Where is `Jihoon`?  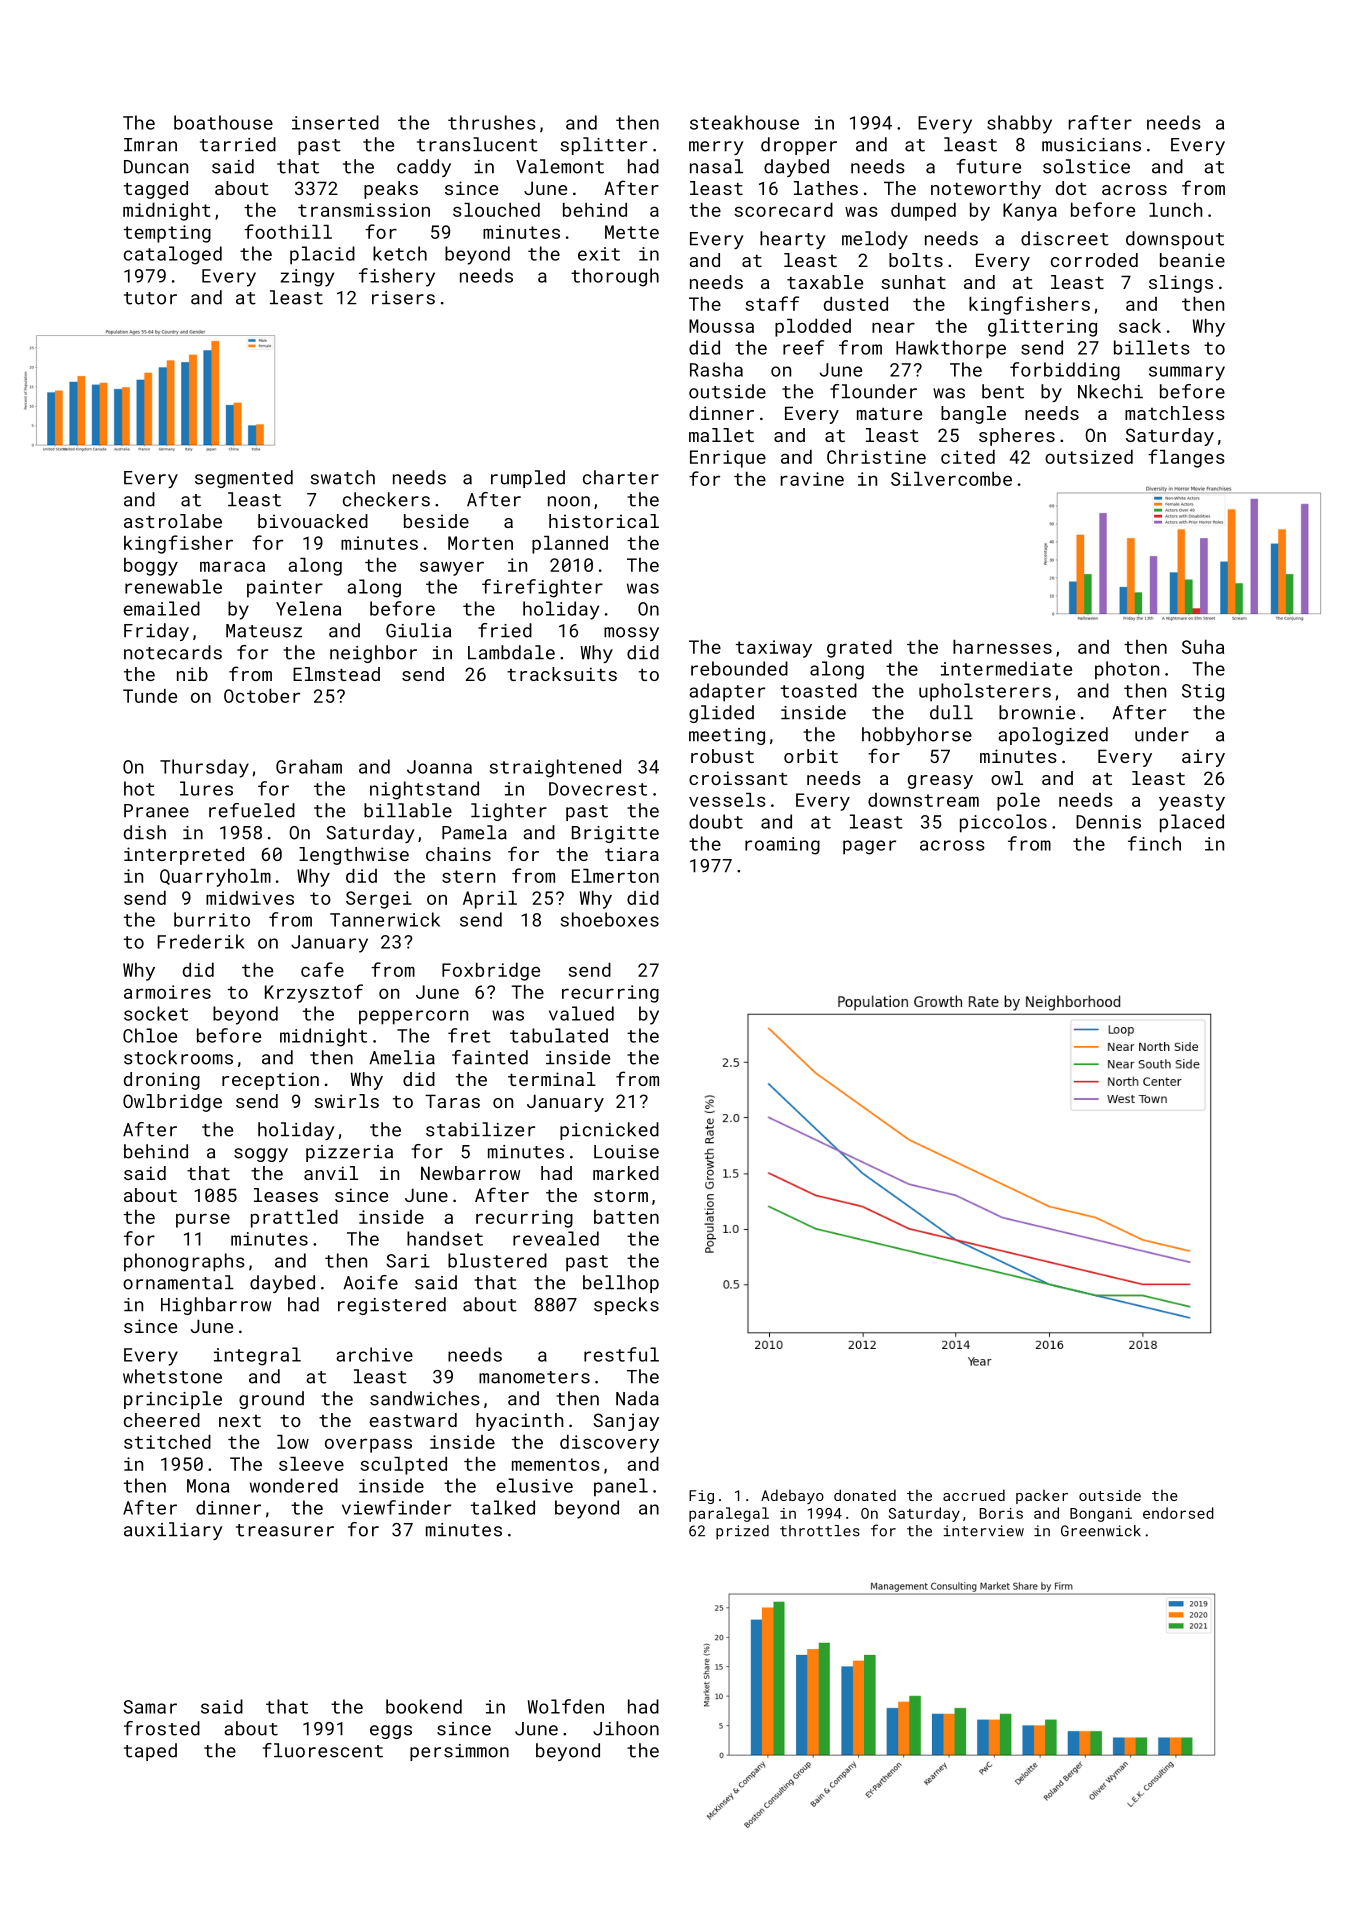 Jihoon is located at coordinates (626, 1728).
